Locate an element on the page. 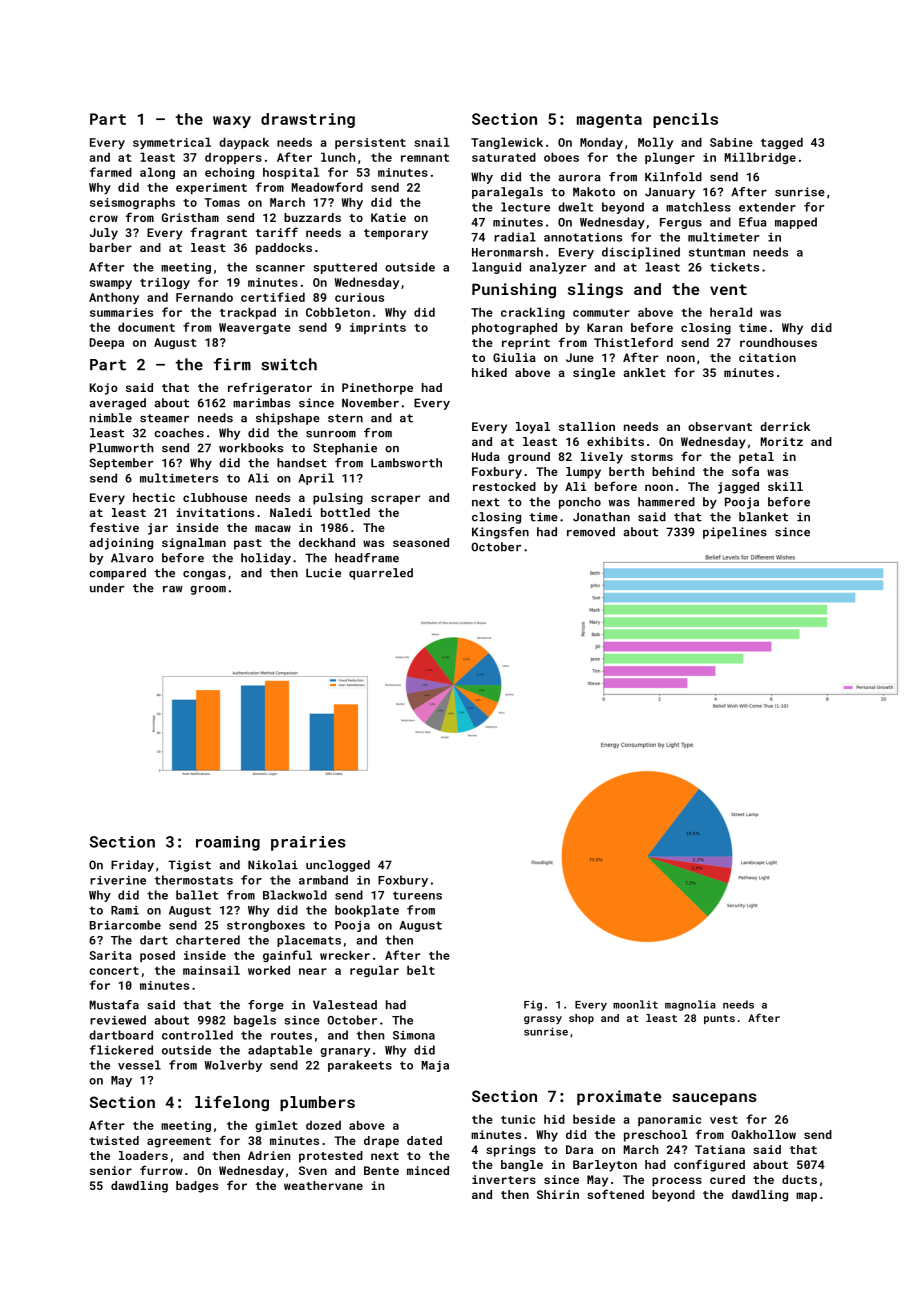 The width and height of the image is (924, 1308). roaming is located at coordinates (228, 843).
